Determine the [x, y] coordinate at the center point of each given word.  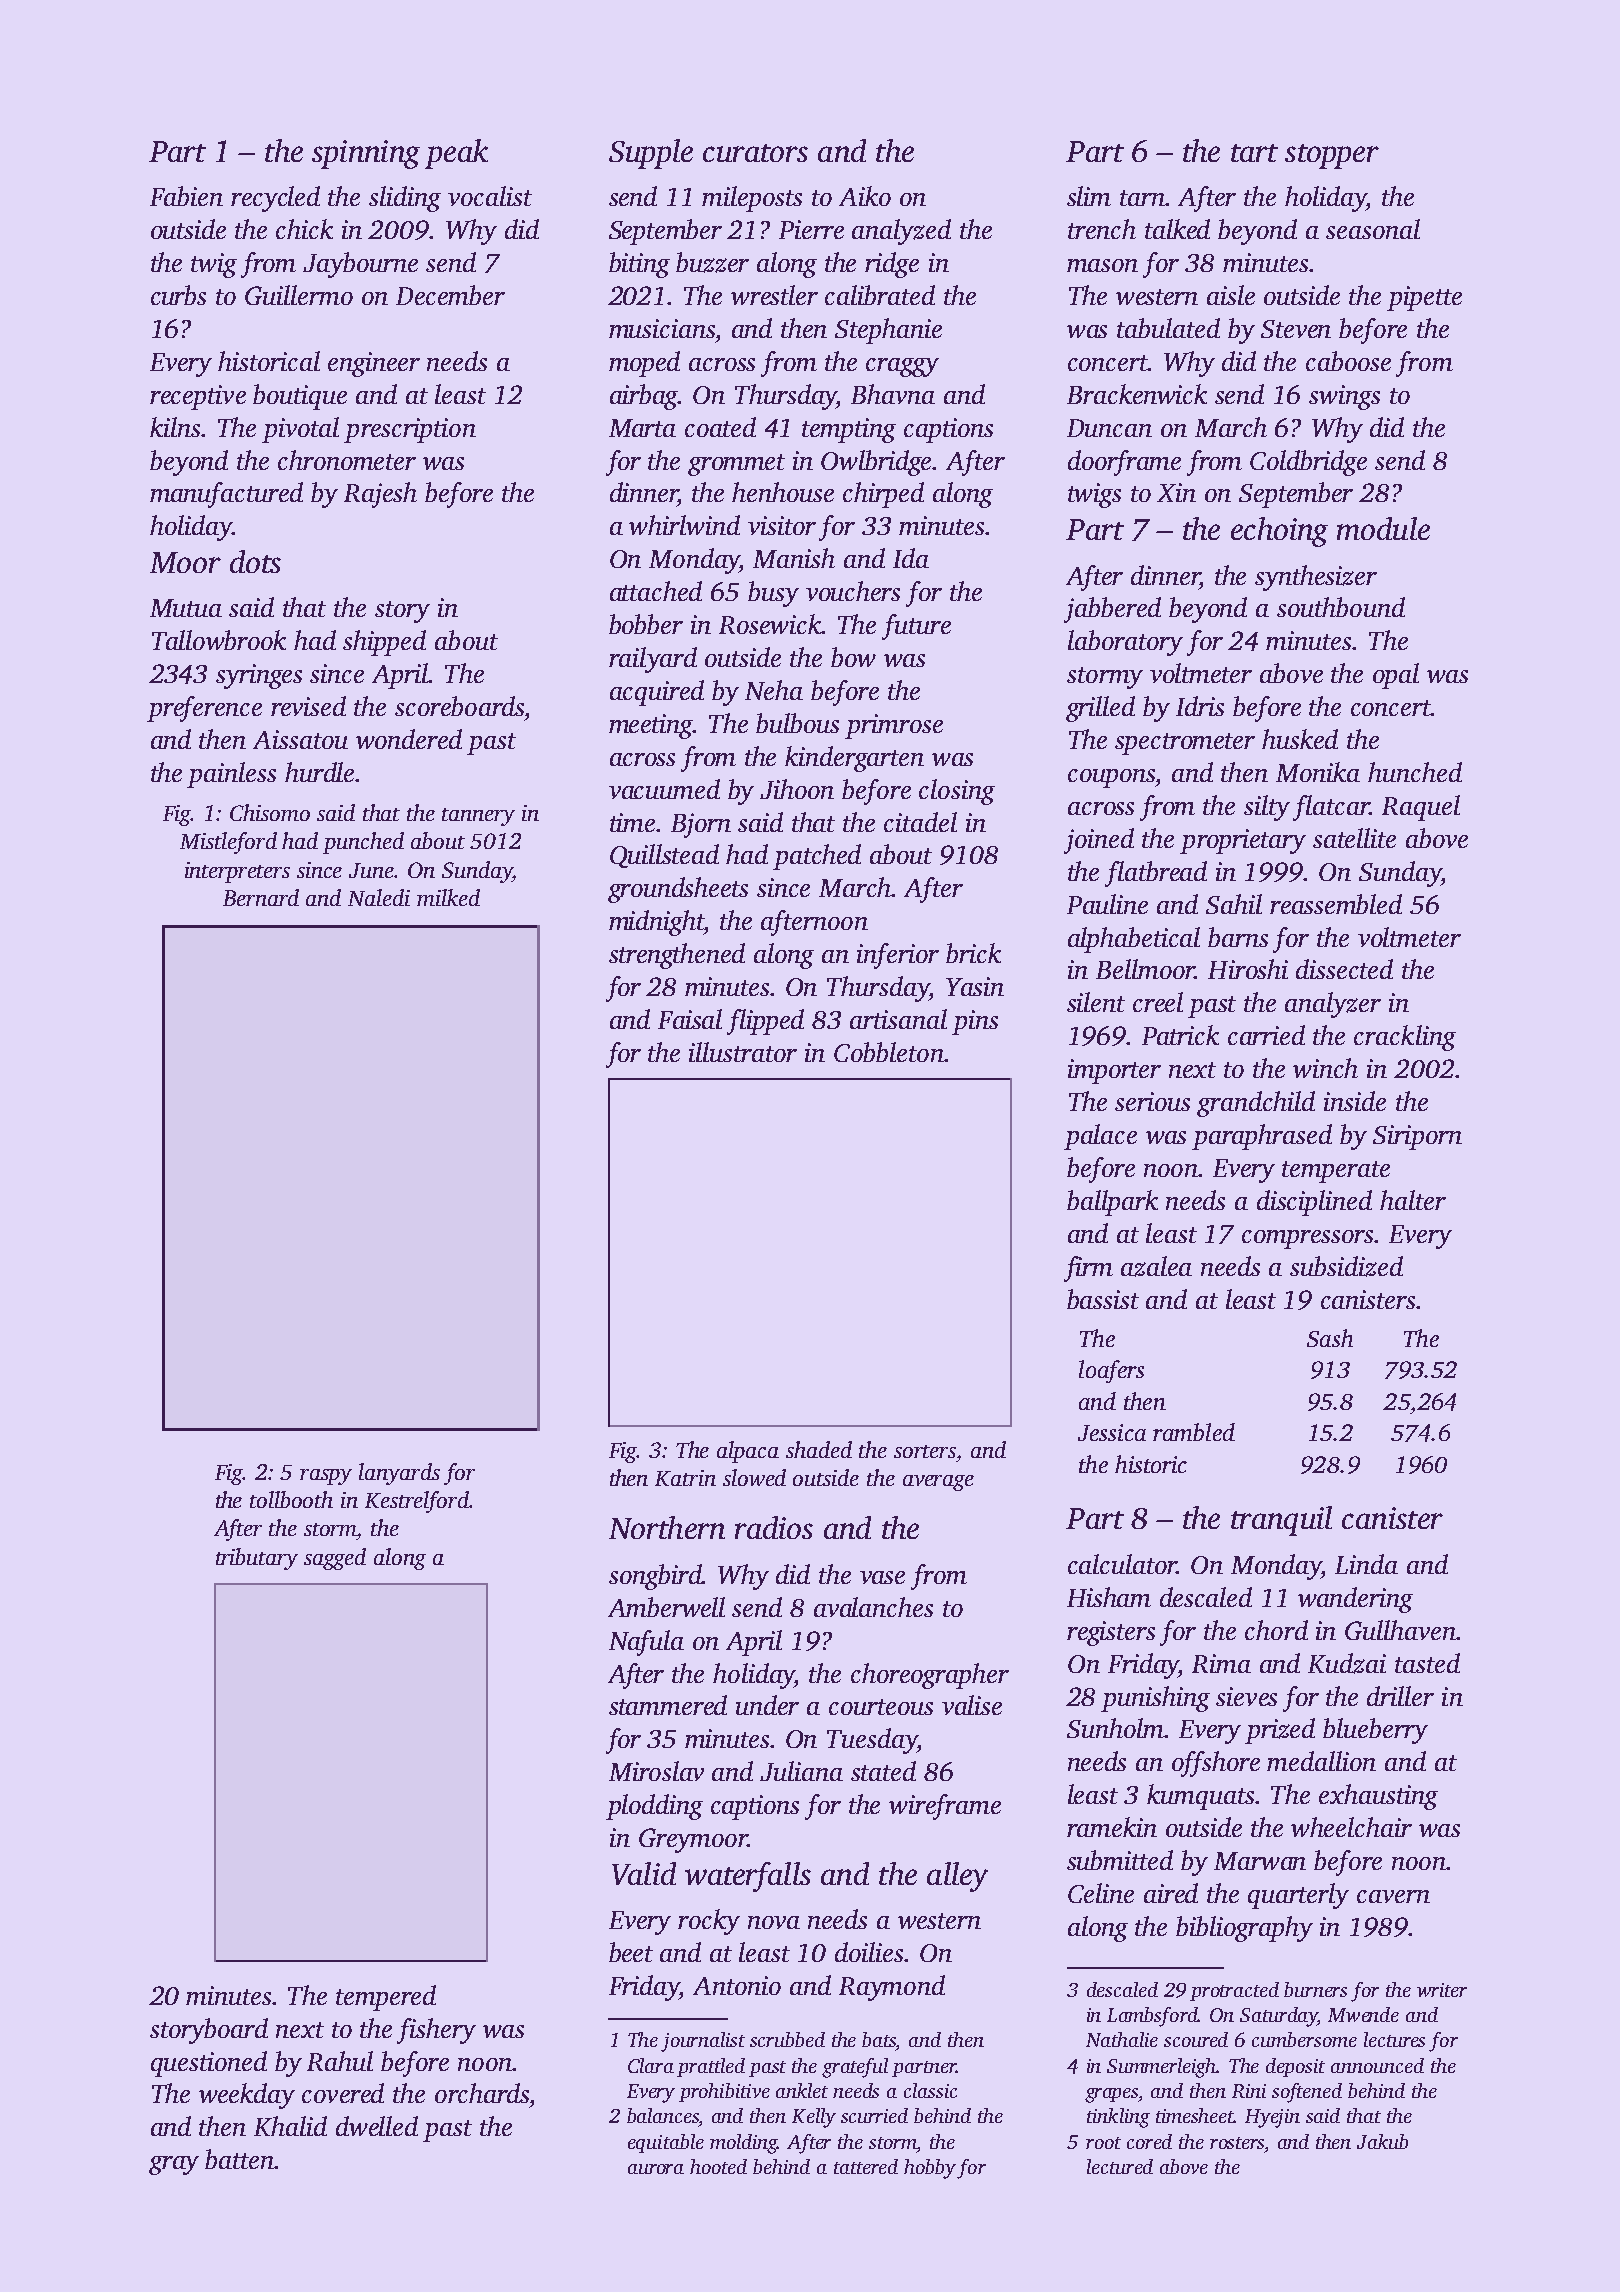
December [450, 295]
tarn [1143, 198]
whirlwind [684, 525]
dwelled [377, 2126]
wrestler [774, 295]
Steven [1296, 329]
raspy [326, 1477]
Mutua [186, 608]
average [938, 1483]
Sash [1330, 1338]
